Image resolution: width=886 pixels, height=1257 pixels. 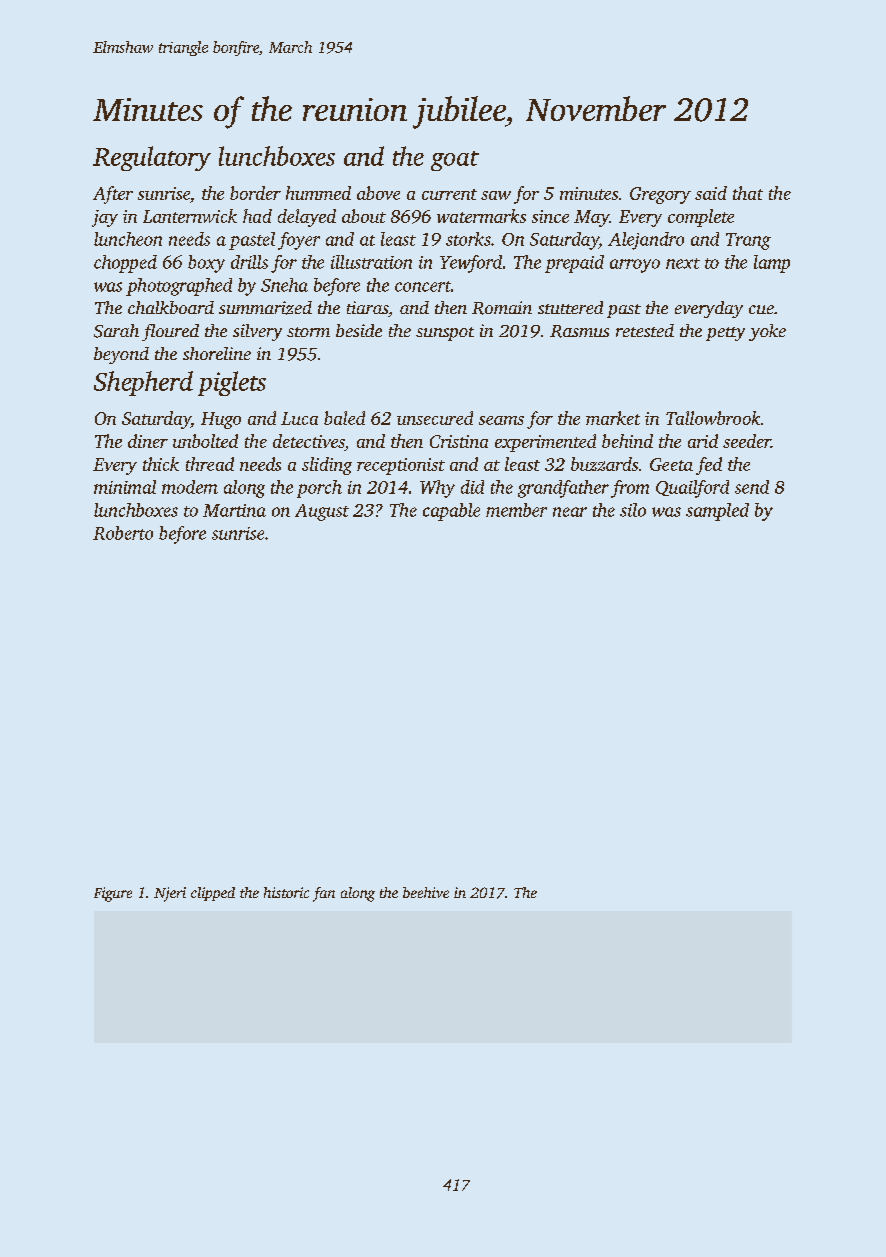 I want to click on beehive, so click(x=426, y=892).
